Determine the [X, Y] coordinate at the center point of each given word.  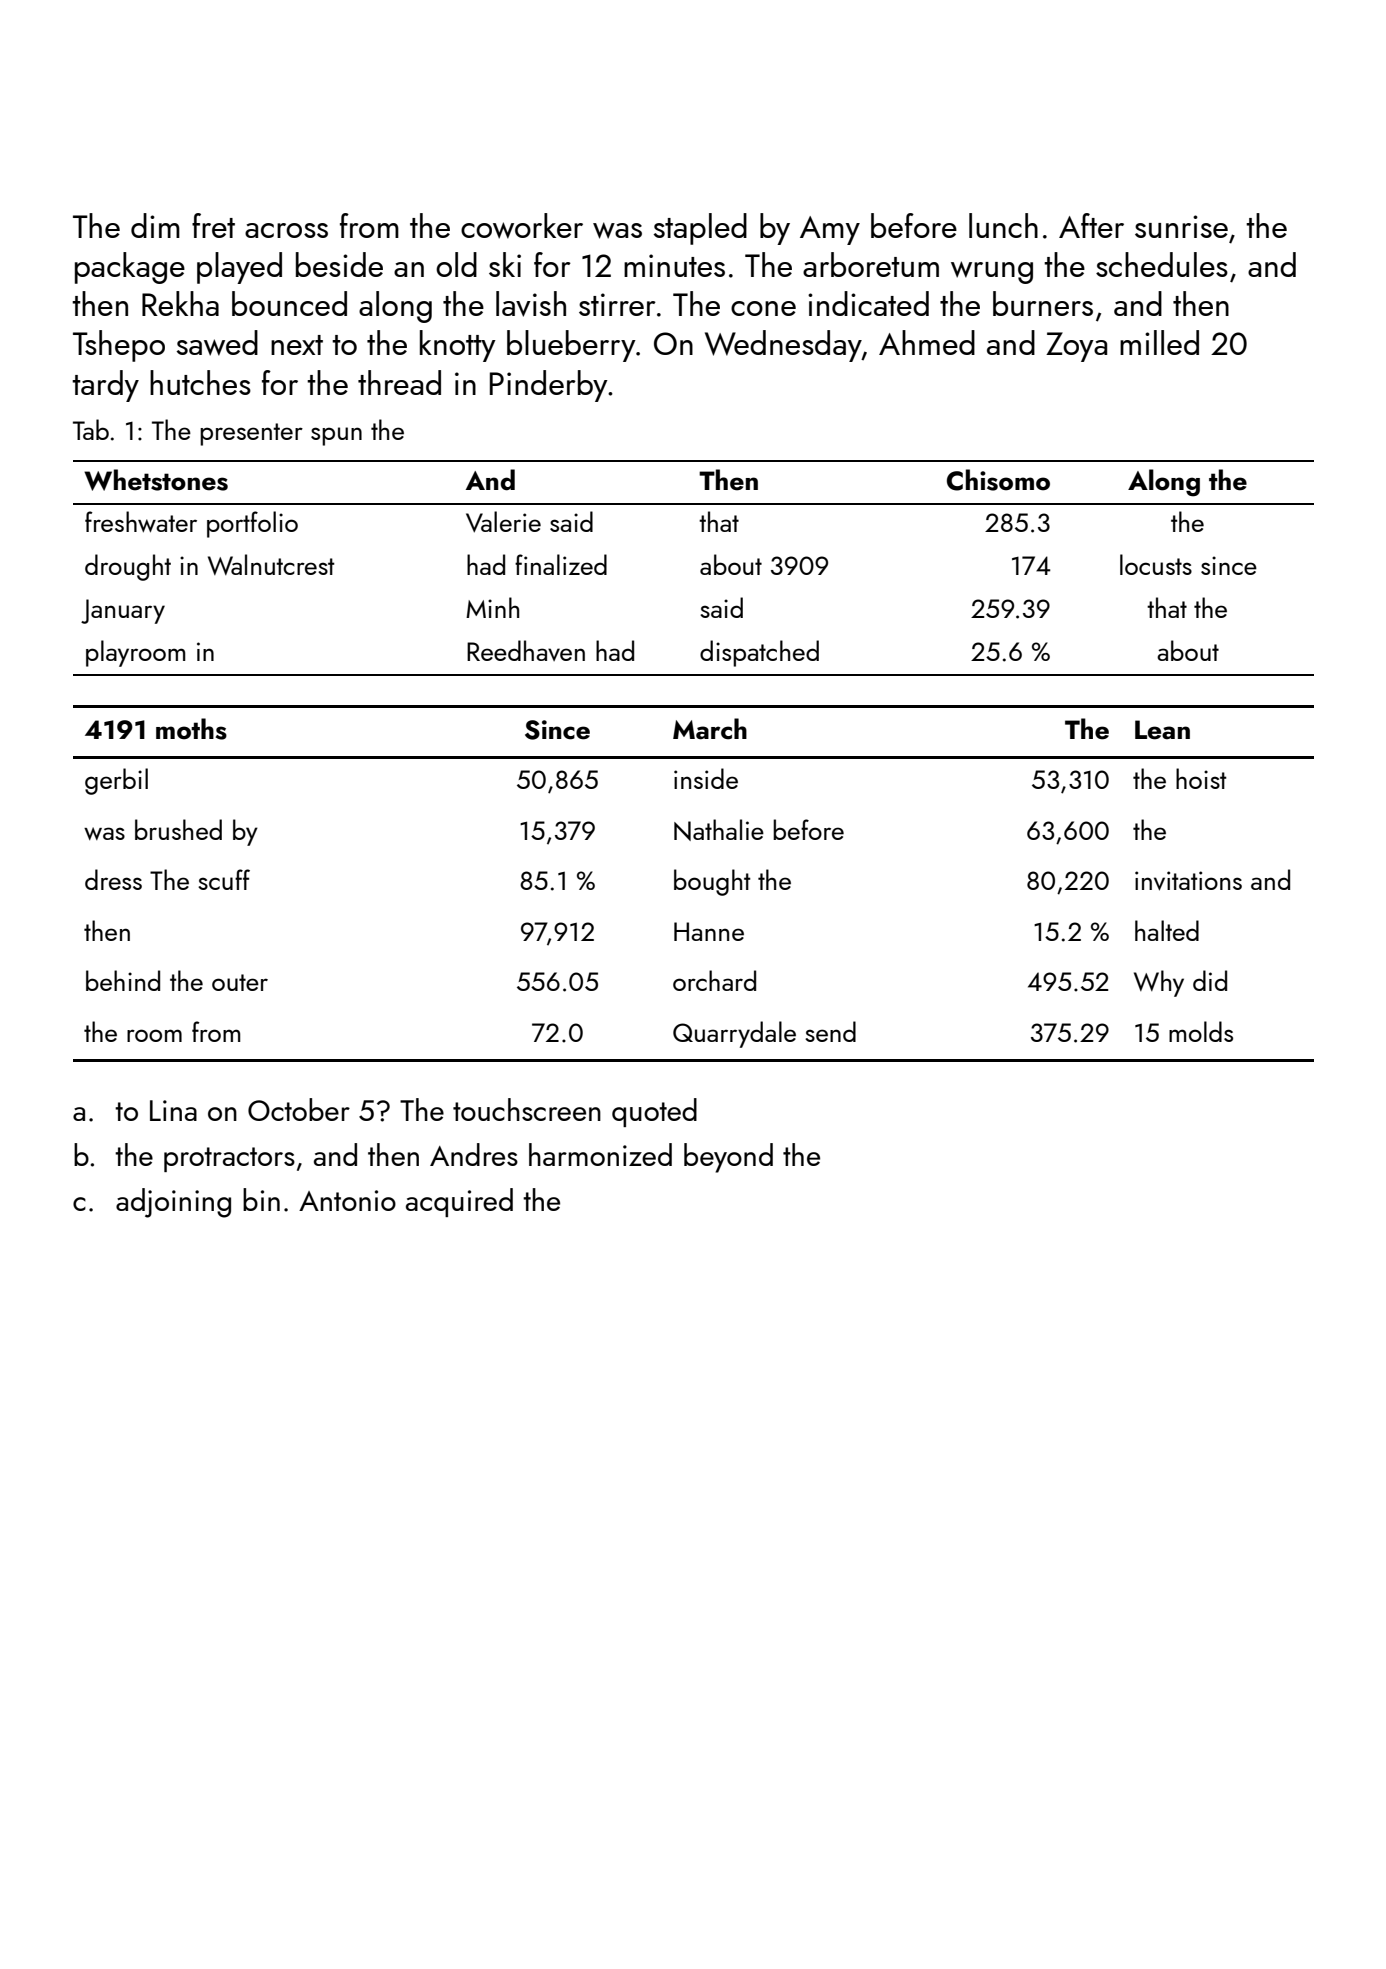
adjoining [173, 1203]
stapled [700, 229]
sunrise [1181, 226]
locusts [1156, 564]
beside [339, 264]
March [710, 729]
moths [191, 729]
